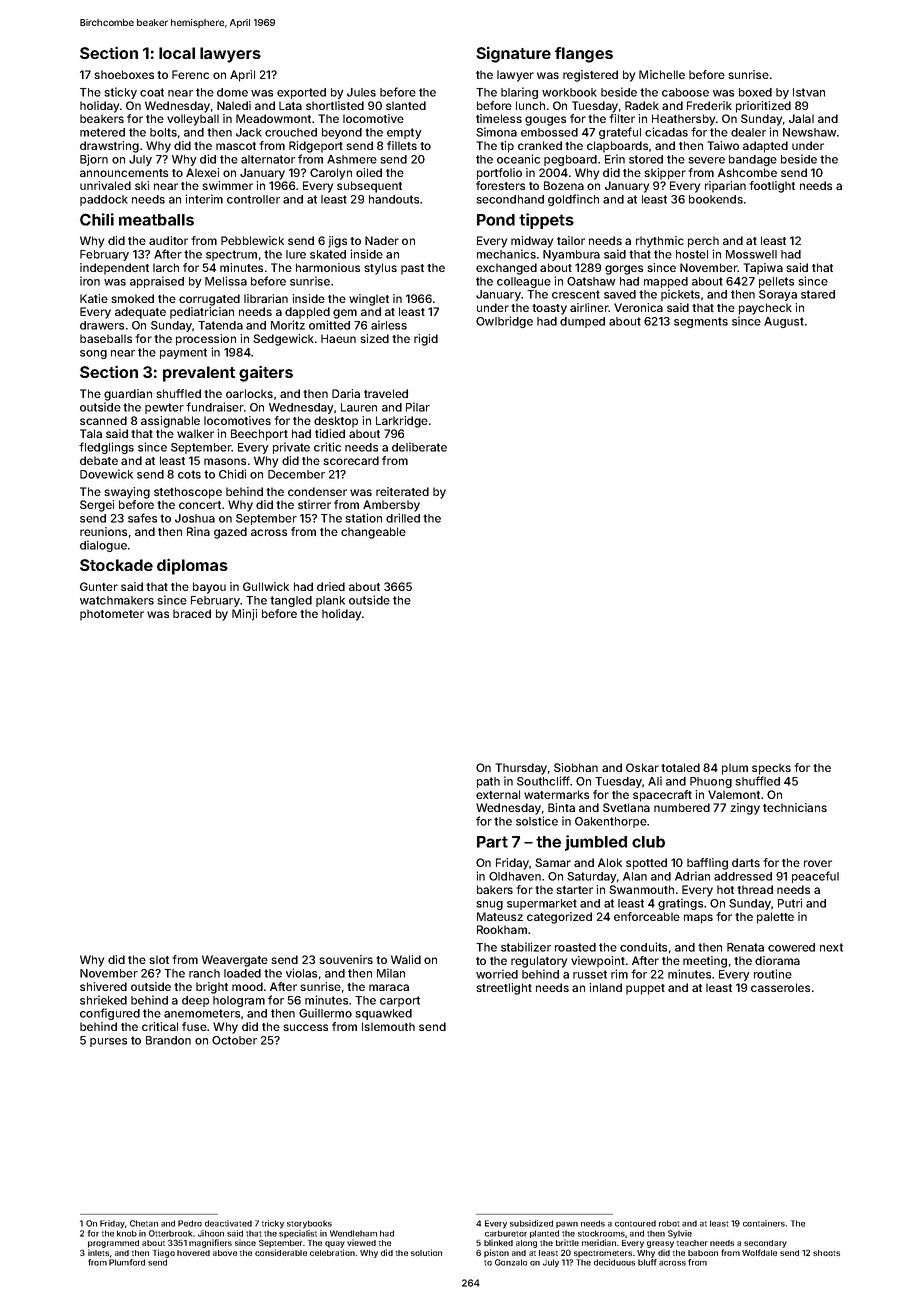 This screenshot has width=924, height=1308. What do you see at coordinates (108, 1042) in the screenshot?
I see `purses` at bounding box center [108, 1042].
